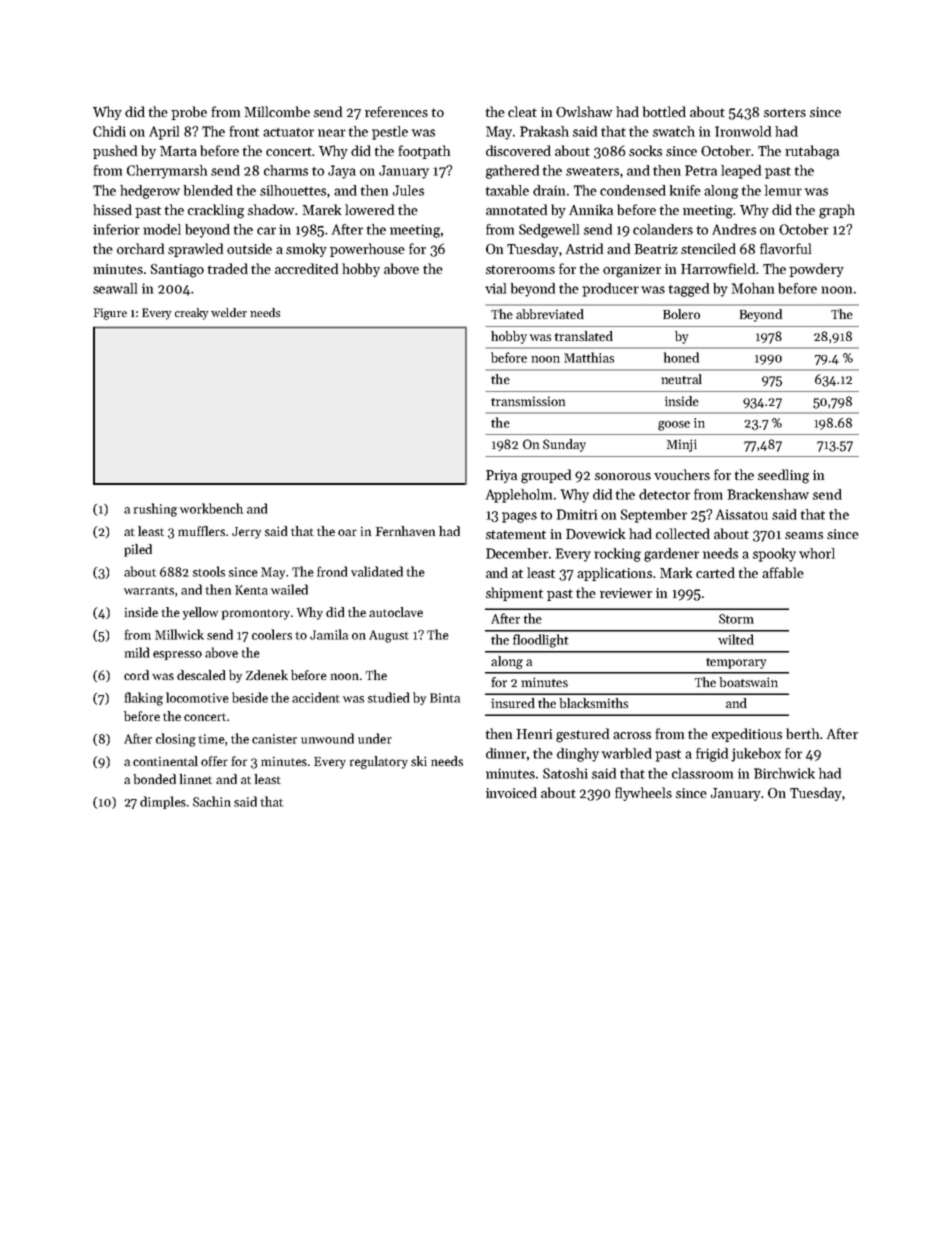  I want to click on dimples, so click(163, 802).
